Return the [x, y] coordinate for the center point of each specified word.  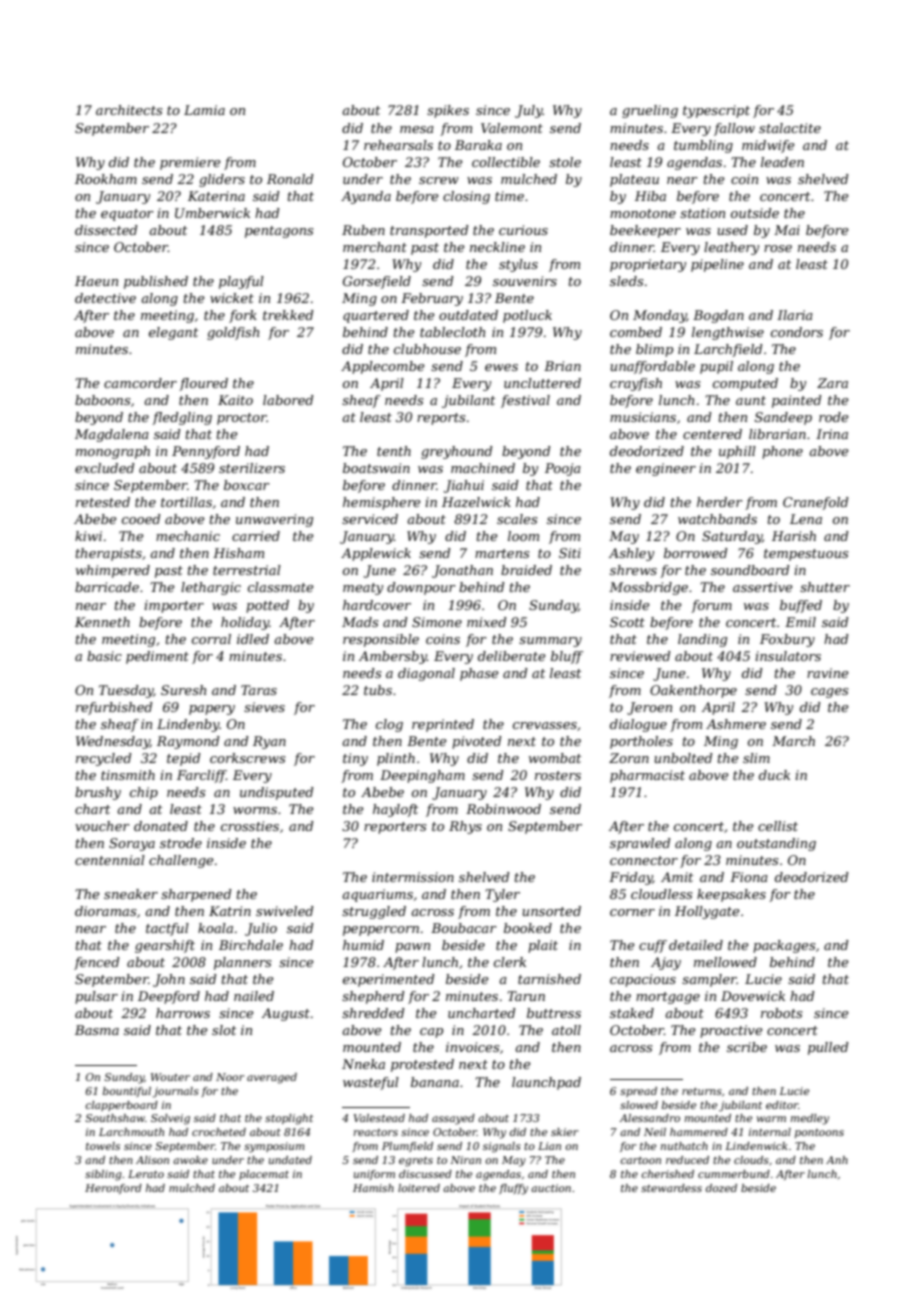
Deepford [169, 997]
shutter [825, 587]
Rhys [465, 827]
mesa [417, 129]
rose [778, 248]
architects [129, 110]
